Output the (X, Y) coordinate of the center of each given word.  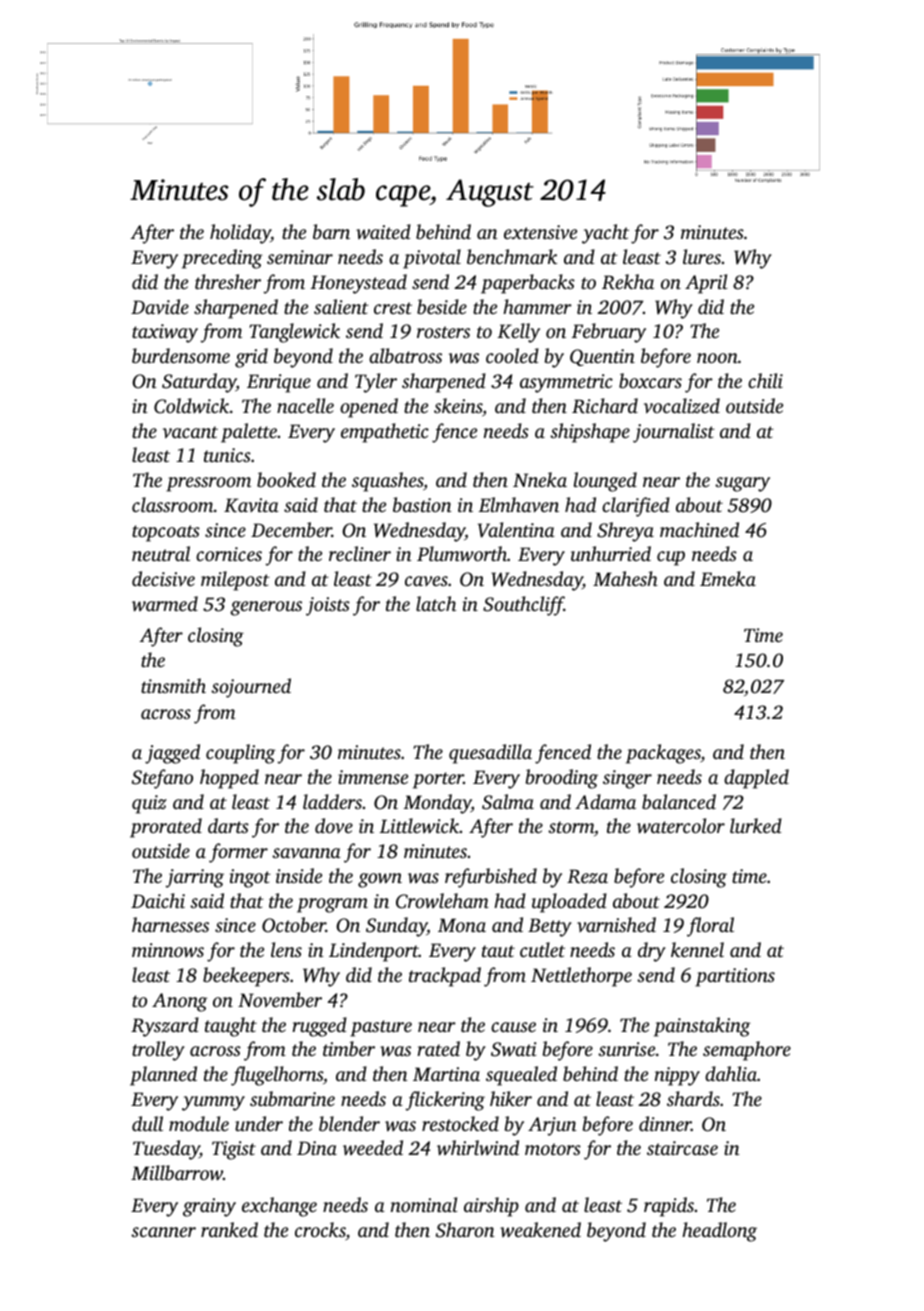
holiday (240, 234)
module (199, 1123)
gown (380, 880)
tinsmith (173, 685)
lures (702, 256)
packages (663, 754)
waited (383, 231)
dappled (756, 779)
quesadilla (490, 754)
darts (228, 825)
